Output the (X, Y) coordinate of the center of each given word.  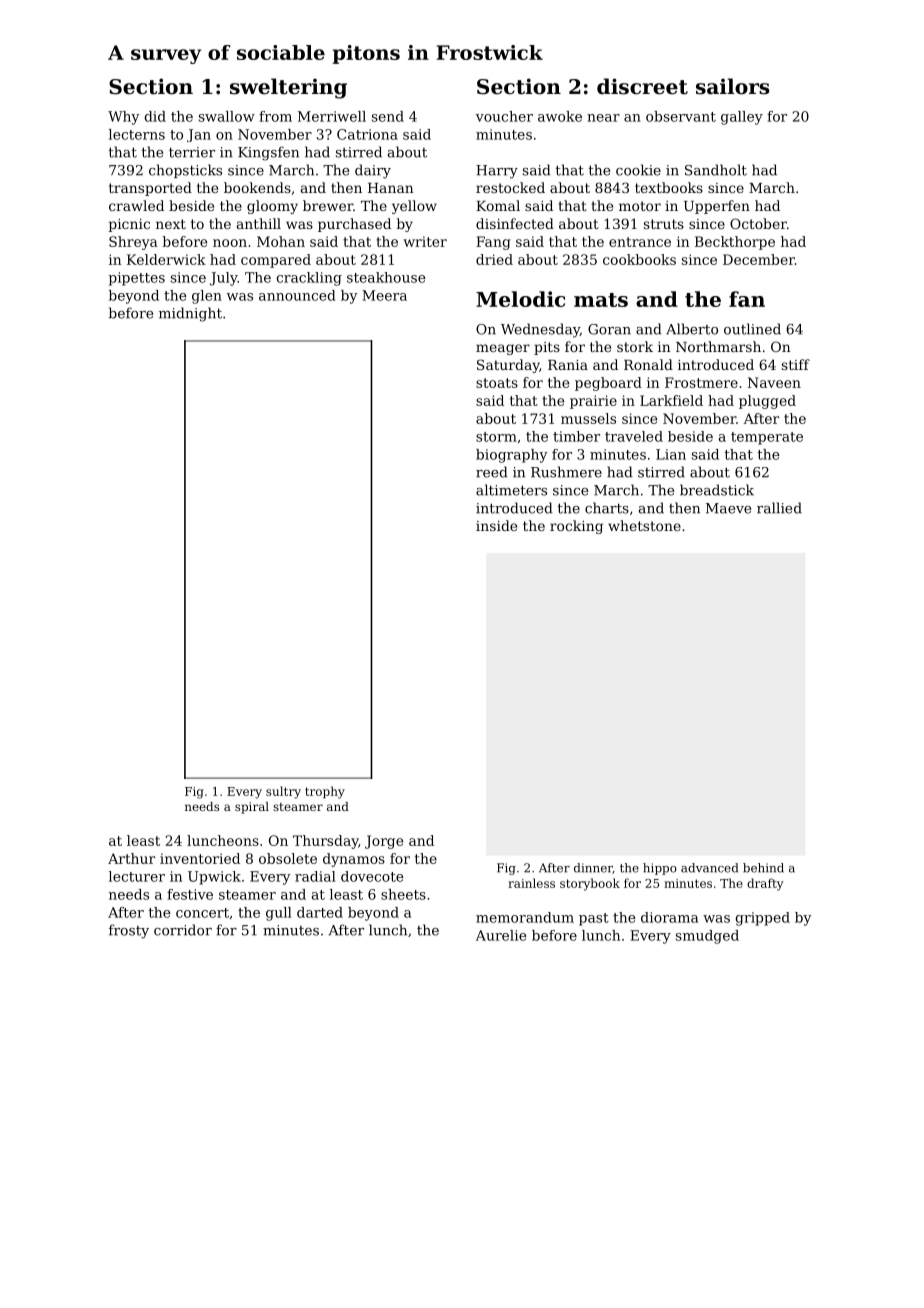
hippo (660, 869)
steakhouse (386, 277)
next (171, 224)
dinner (593, 868)
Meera (384, 295)
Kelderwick (166, 259)
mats (601, 300)
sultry (283, 792)
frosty (129, 931)
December (759, 259)
